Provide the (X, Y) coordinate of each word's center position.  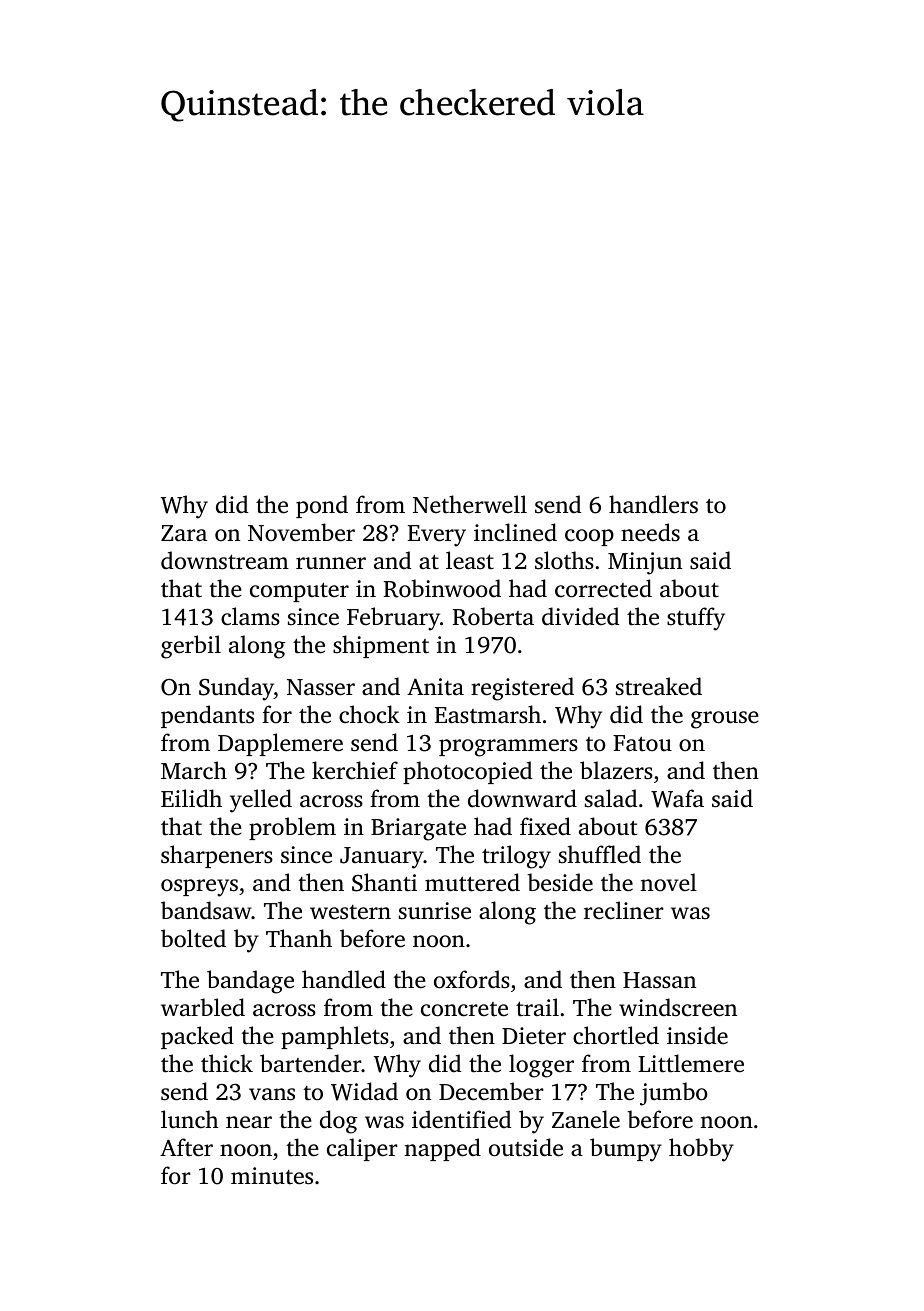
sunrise (435, 911)
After (186, 1147)
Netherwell (470, 504)
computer (299, 592)
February (393, 619)
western (350, 912)
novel (669, 882)
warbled (203, 1007)
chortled (616, 1035)
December (491, 1091)
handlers (653, 504)
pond (322, 506)
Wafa (677, 798)
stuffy (696, 619)
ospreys (199, 888)
